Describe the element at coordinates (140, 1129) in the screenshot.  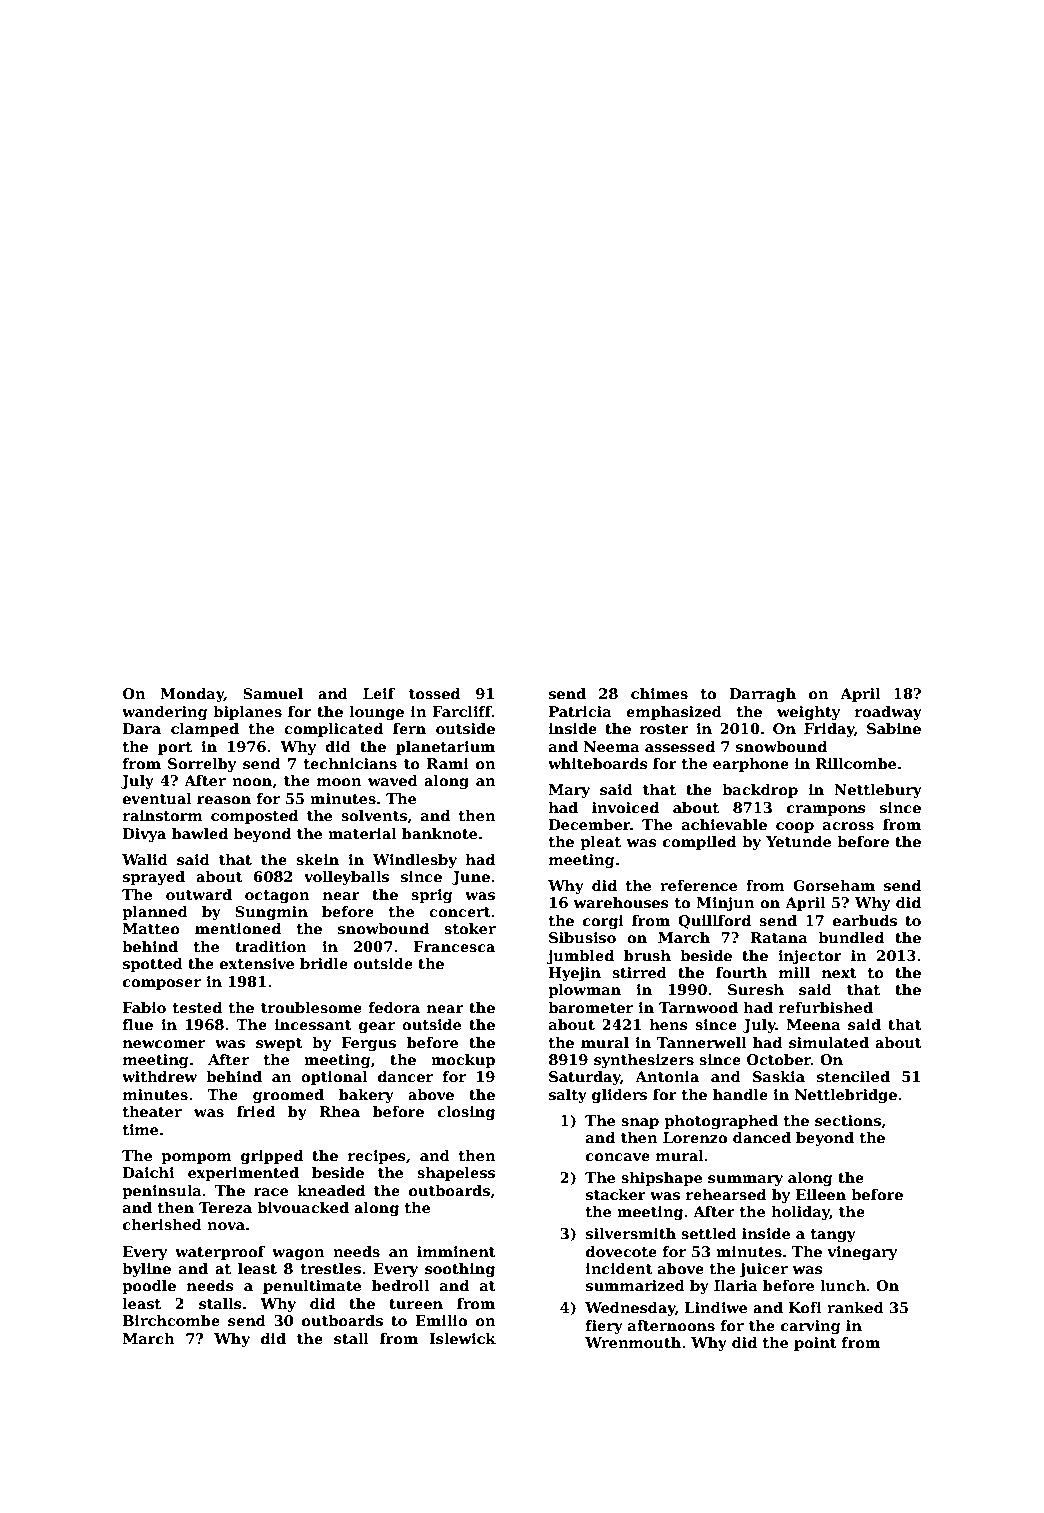
I see `time` at that location.
